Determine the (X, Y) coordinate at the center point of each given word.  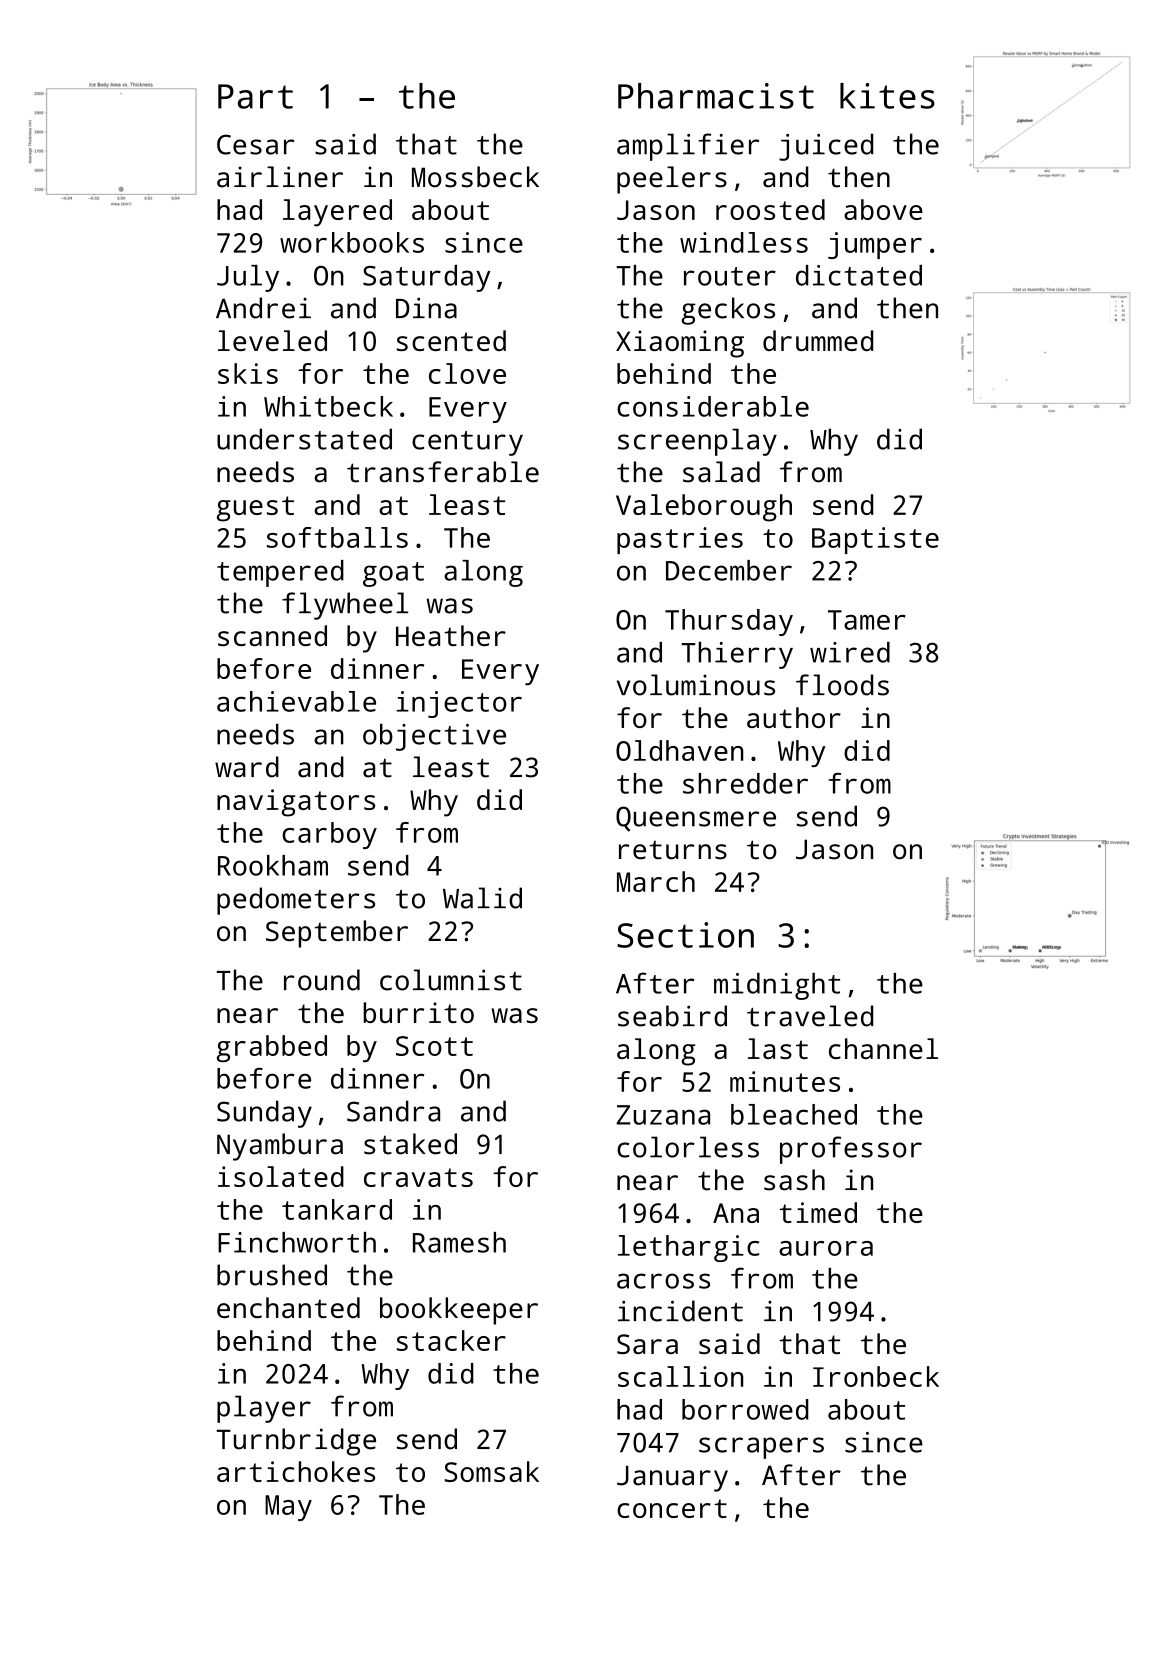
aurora (826, 1248)
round (322, 980)
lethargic (688, 1248)
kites (887, 96)
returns (673, 850)
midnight (777, 986)
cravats (418, 1177)
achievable (296, 701)
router (730, 276)
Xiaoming (680, 344)
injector (459, 704)
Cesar (256, 144)
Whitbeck (328, 406)
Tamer (867, 620)
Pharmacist (716, 96)
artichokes (296, 1471)
